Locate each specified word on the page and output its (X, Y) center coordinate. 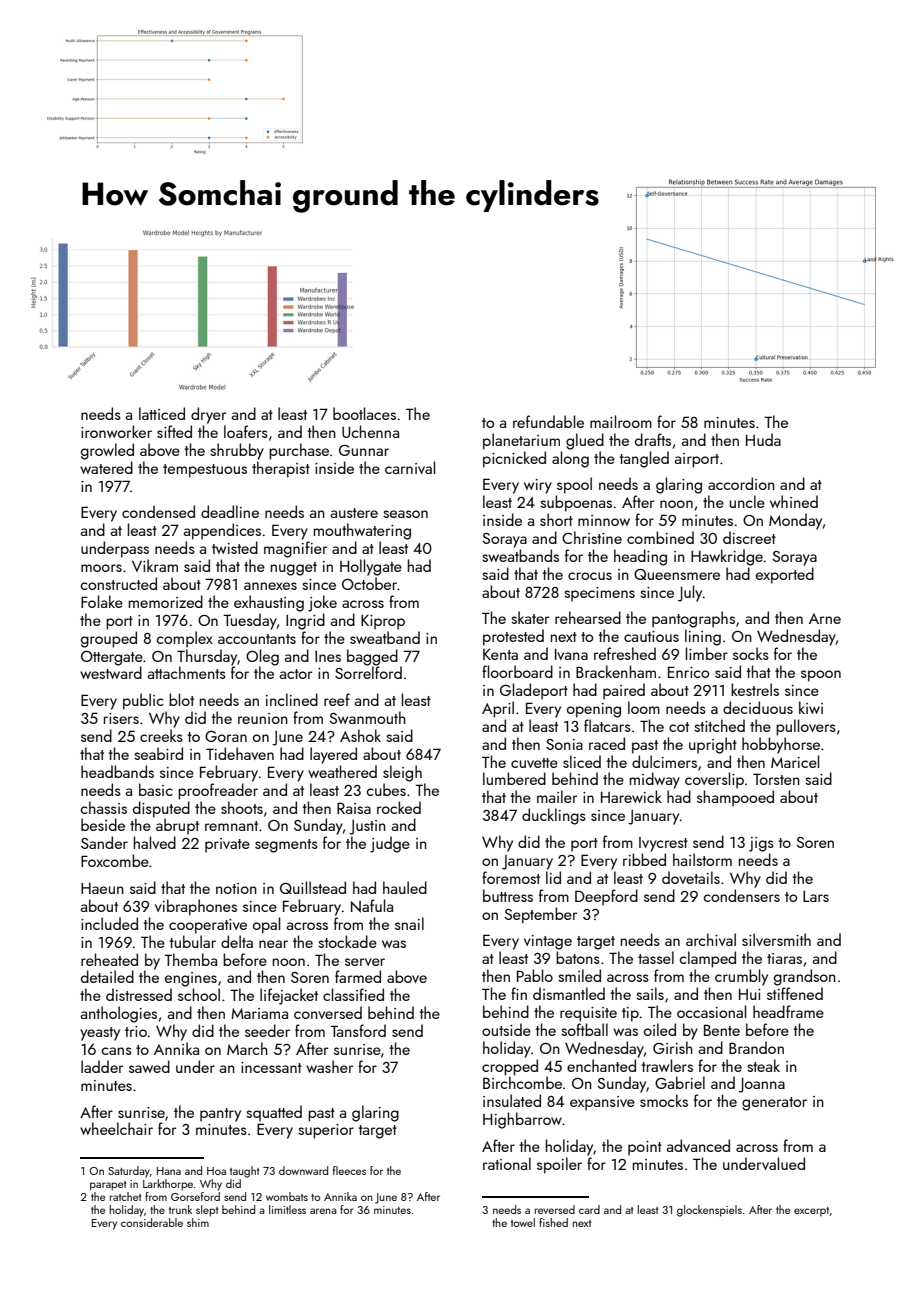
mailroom (621, 421)
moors (101, 568)
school (199, 994)
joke (322, 603)
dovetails (691, 877)
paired (624, 691)
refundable (548, 421)
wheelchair (116, 1128)
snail (409, 923)
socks (751, 653)
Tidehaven (240, 753)
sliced (582, 761)
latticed (162, 413)
